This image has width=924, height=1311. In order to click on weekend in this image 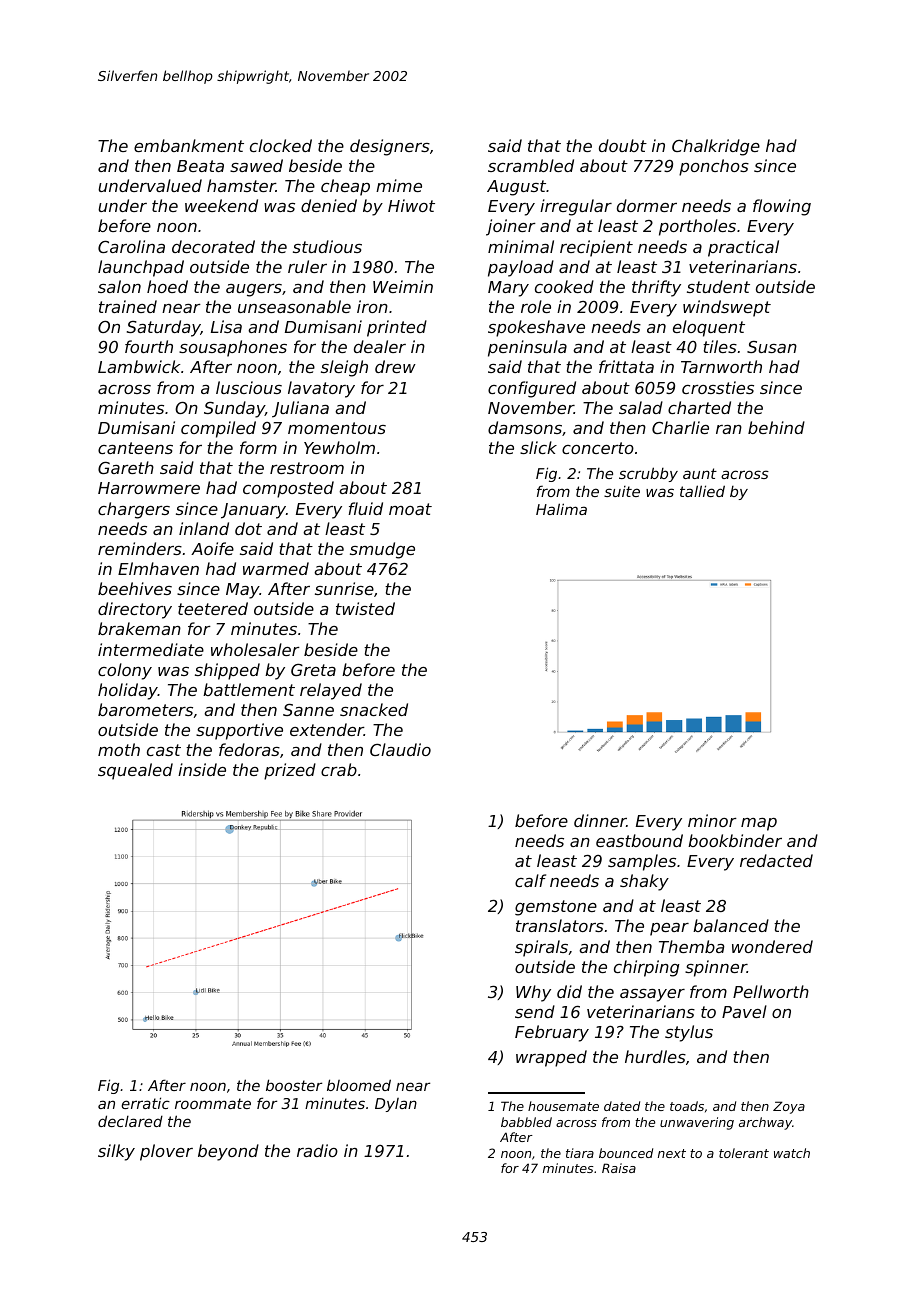, I will do `click(221, 205)`.
